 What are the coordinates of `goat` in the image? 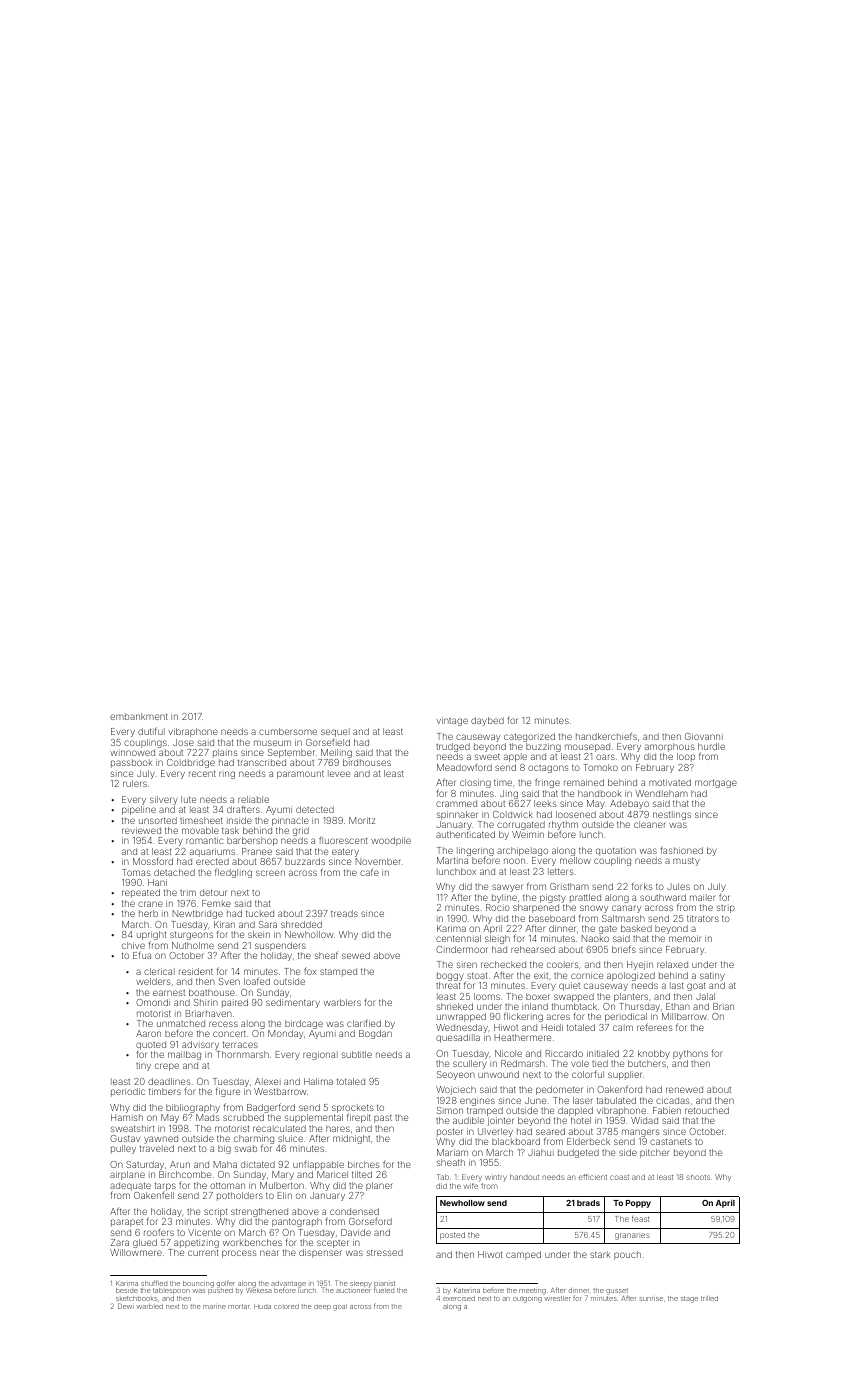 It's located at (696, 986).
